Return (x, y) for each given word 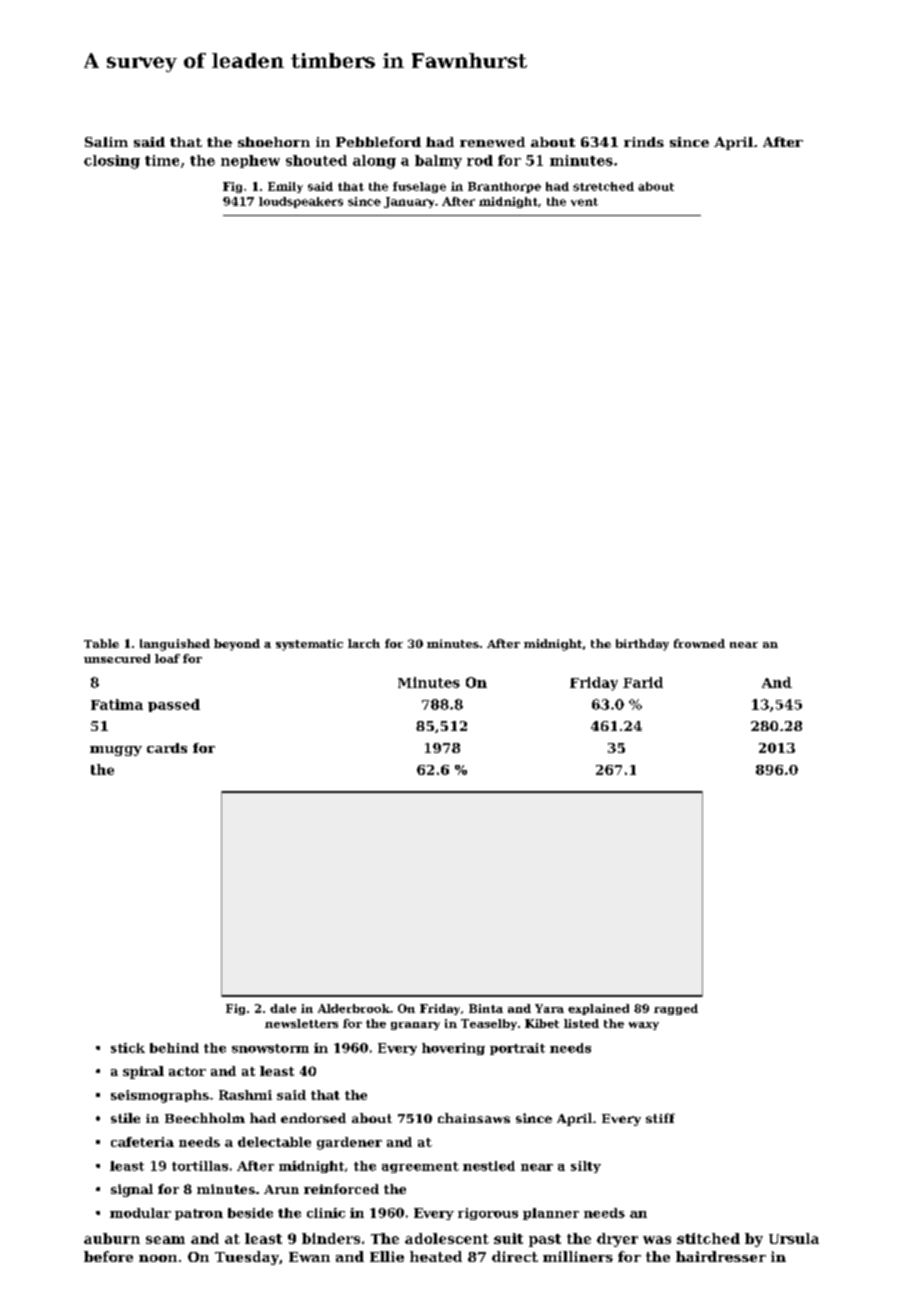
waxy (644, 1026)
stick (128, 1048)
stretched (603, 186)
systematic (309, 645)
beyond (237, 645)
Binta (486, 1008)
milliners (578, 1256)
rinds (644, 142)
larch (364, 643)
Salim (106, 142)
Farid (643, 682)
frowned (699, 643)
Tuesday (247, 1258)
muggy (116, 751)
